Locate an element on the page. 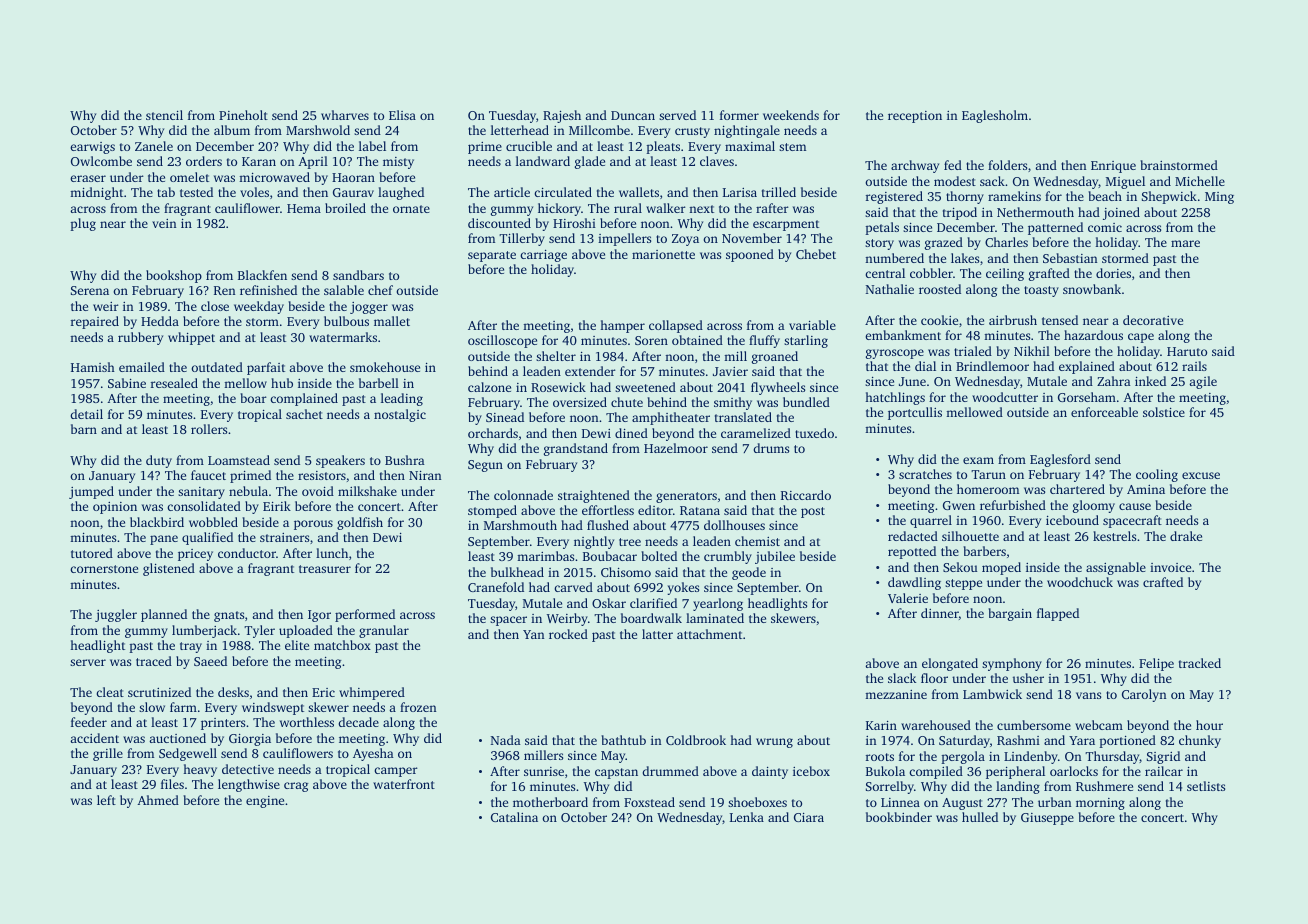  stencil is located at coordinates (164, 115).
